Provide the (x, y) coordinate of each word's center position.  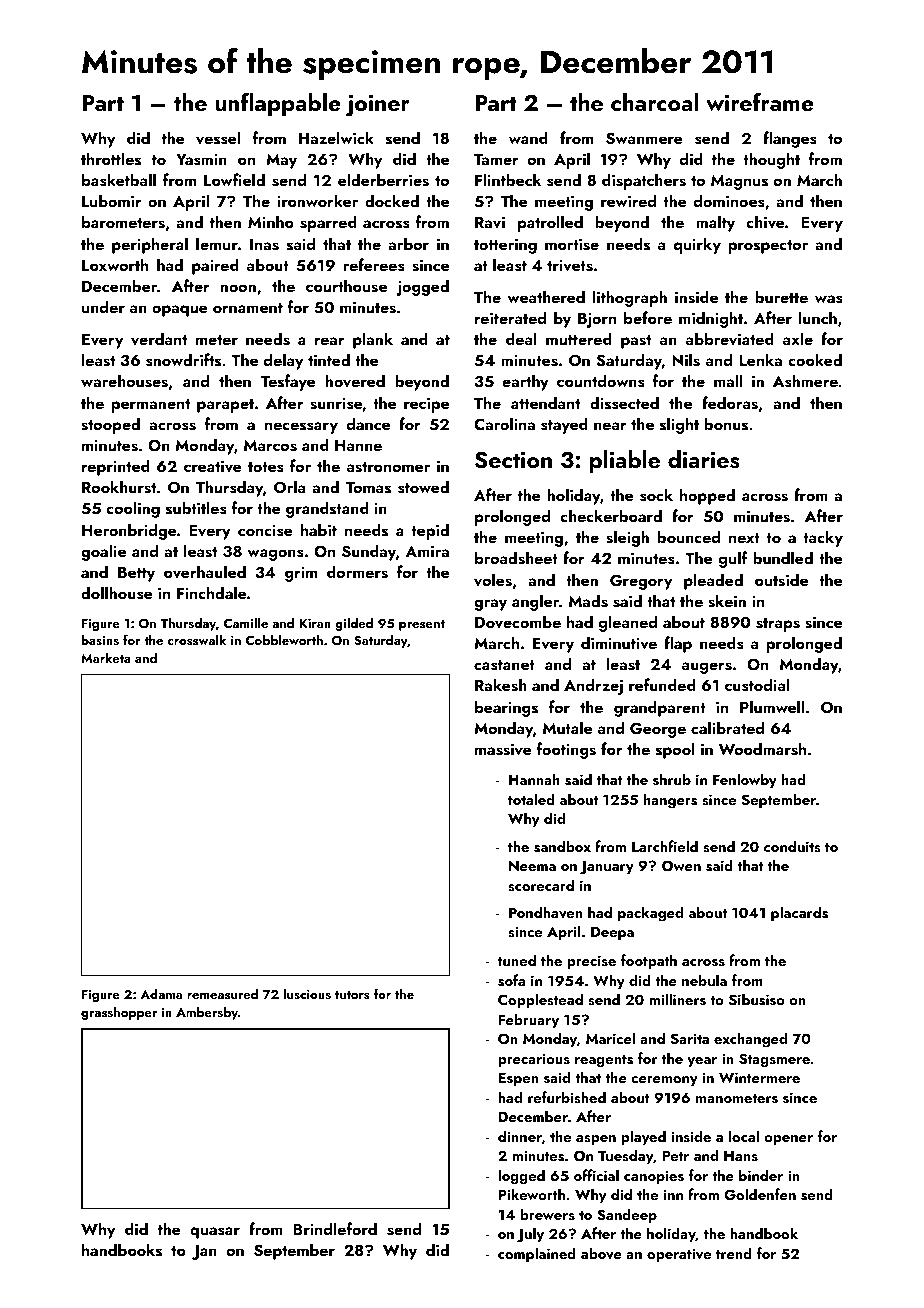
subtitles (196, 508)
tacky (823, 538)
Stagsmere (774, 1060)
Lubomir (112, 200)
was (829, 299)
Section (513, 460)
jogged (422, 287)
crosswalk (197, 640)
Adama (161, 994)
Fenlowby (745, 780)
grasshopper (119, 1013)
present (422, 625)
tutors (352, 995)
